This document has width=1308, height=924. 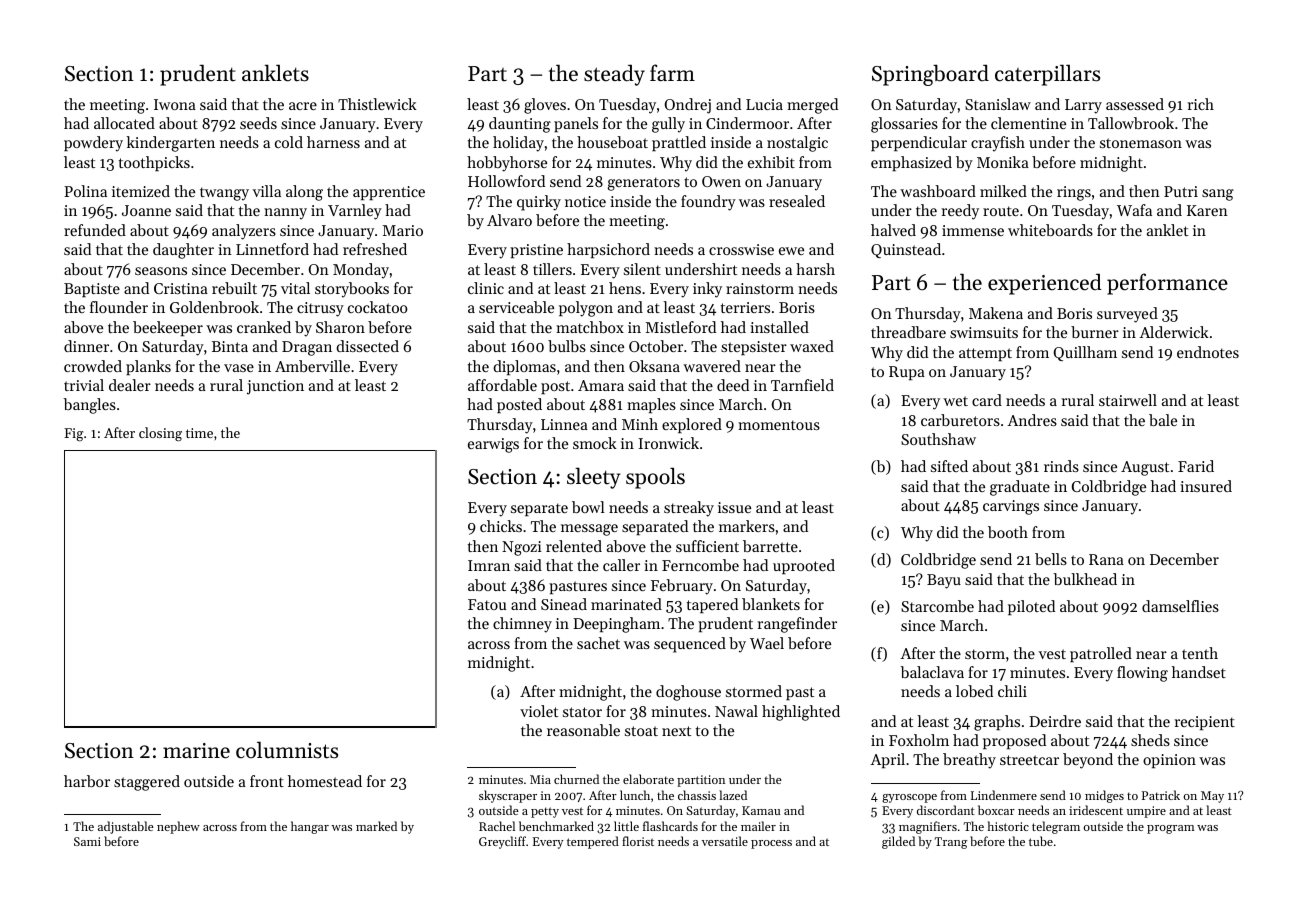 What do you see at coordinates (178, 827) in the document?
I see `nephew` at bounding box center [178, 827].
